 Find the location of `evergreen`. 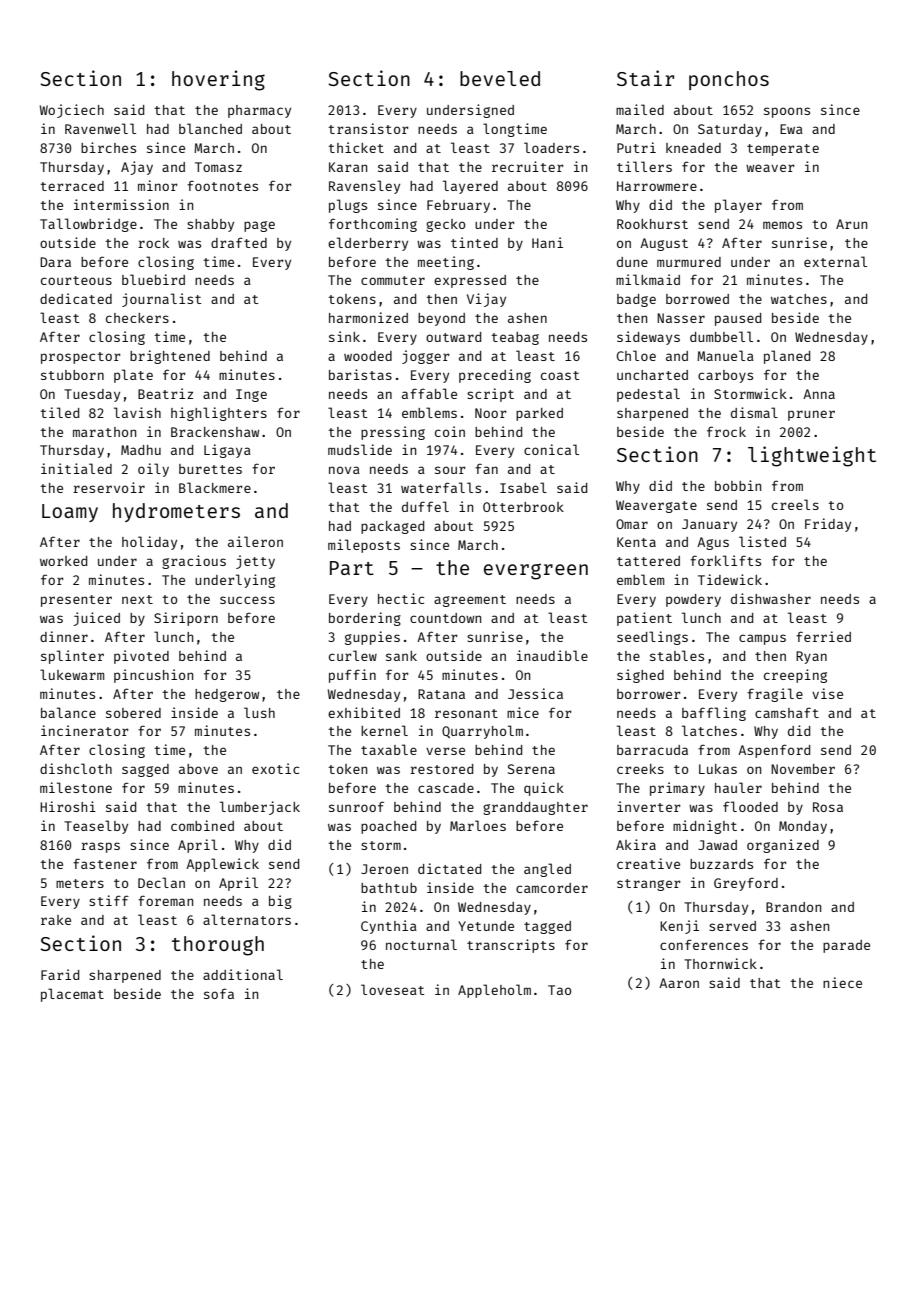

evergreen is located at coordinates (536, 571).
